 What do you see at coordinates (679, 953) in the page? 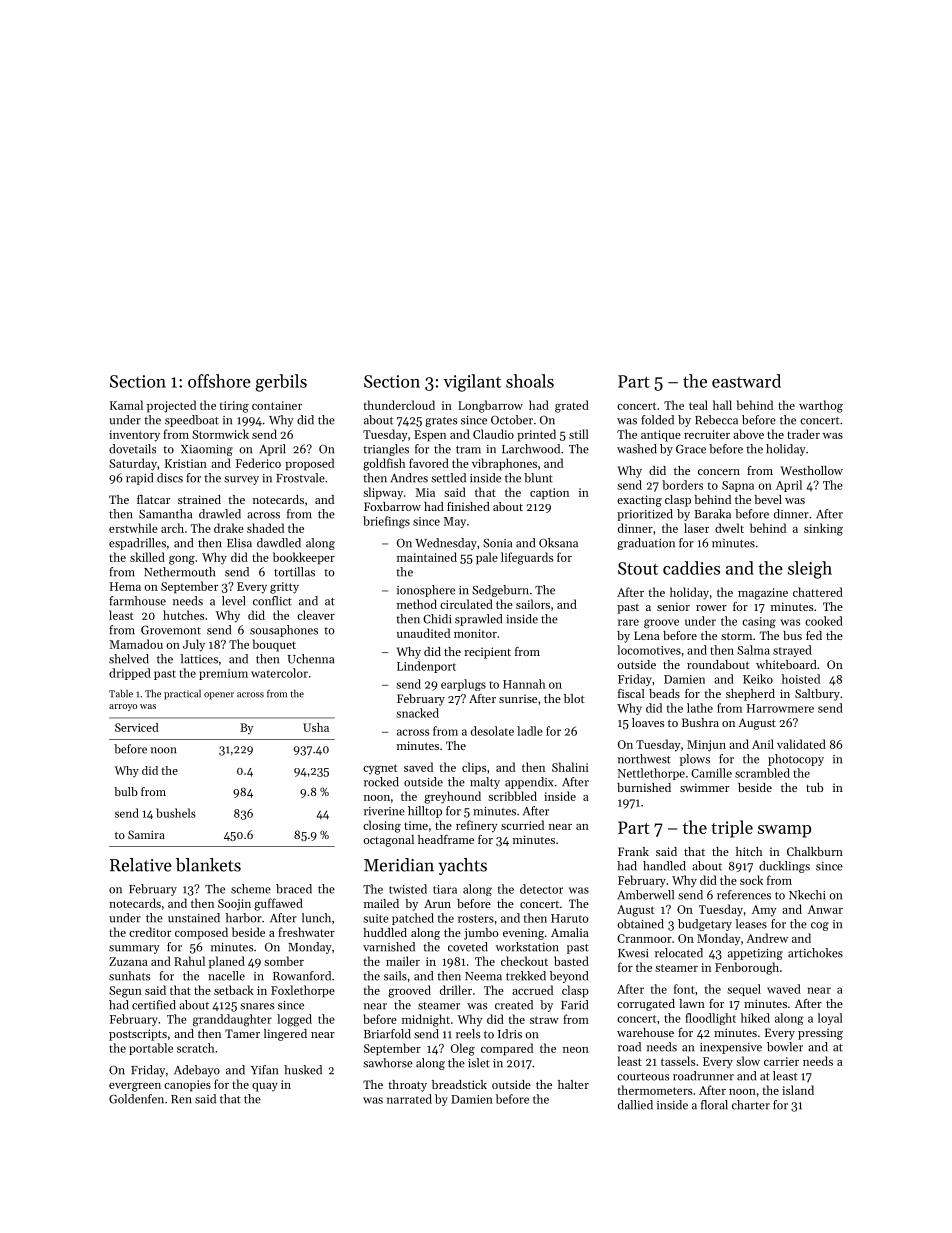
I see `relocated` at bounding box center [679, 953].
